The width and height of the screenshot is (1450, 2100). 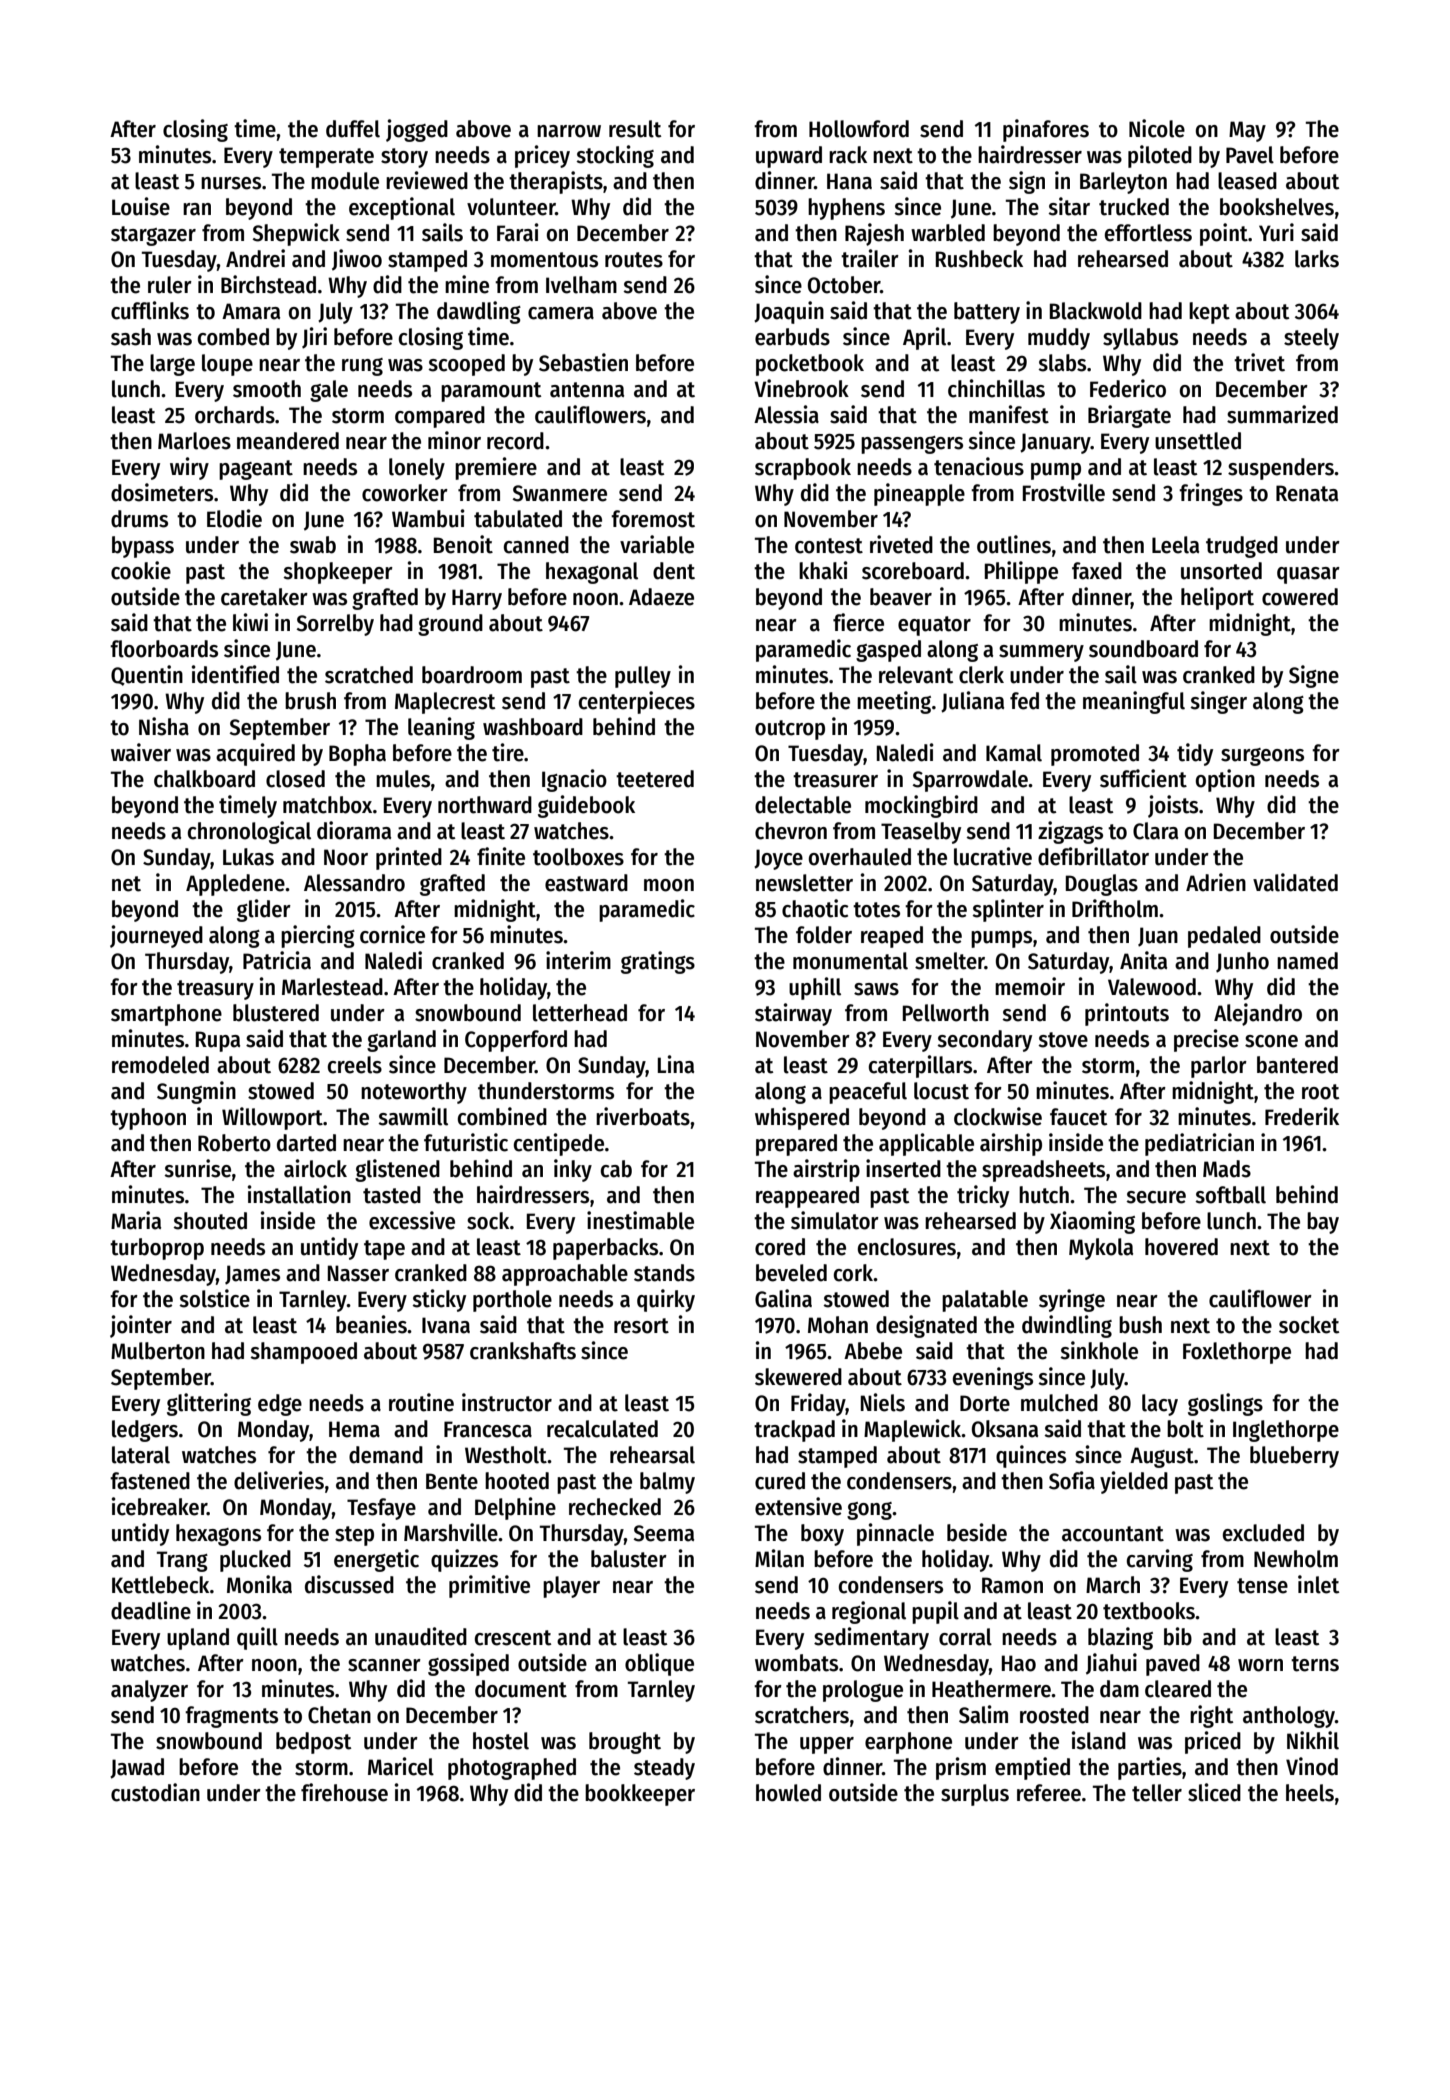 I want to click on heels, so click(x=1310, y=1793).
